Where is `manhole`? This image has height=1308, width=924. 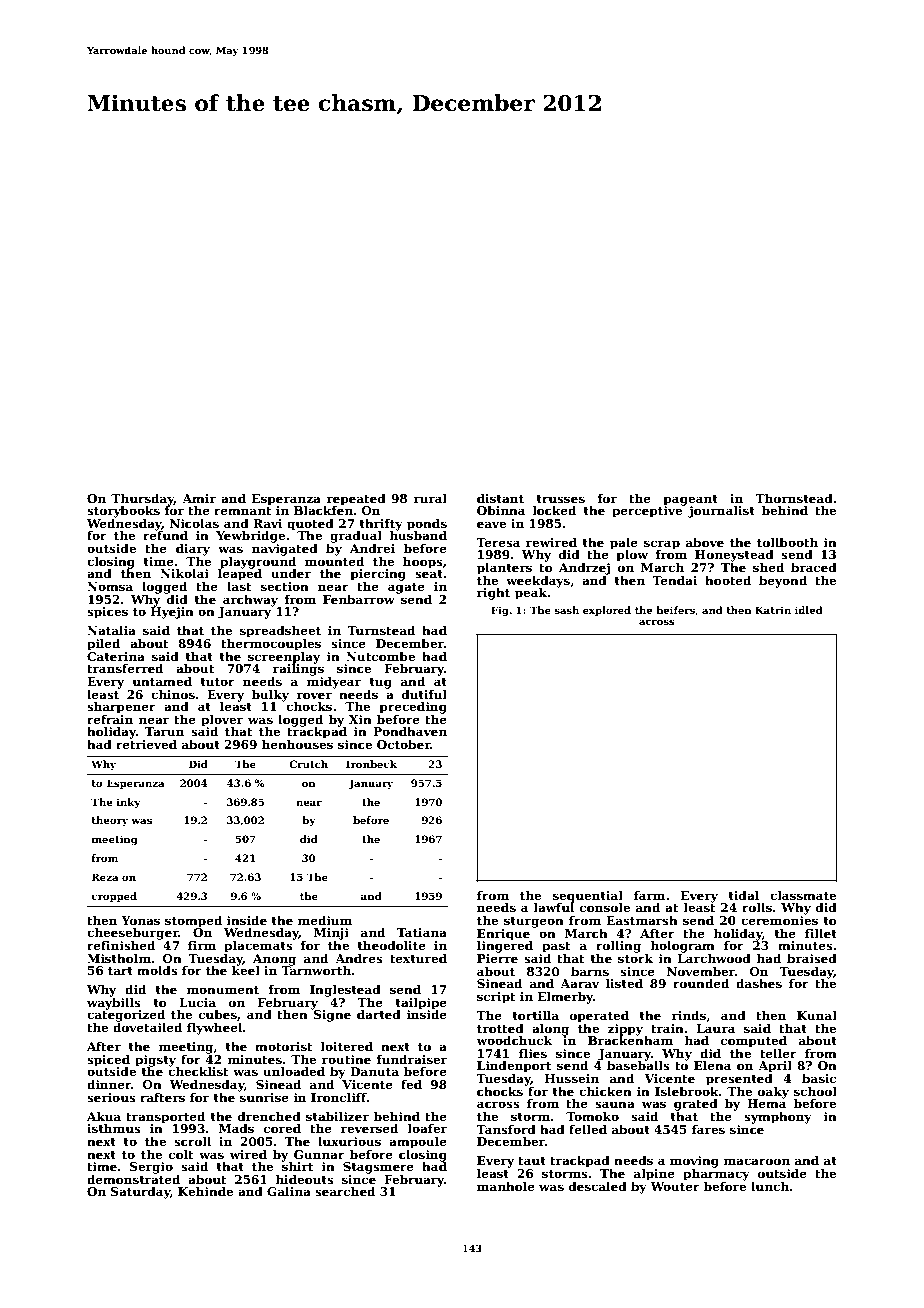 manhole is located at coordinates (506, 1186).
